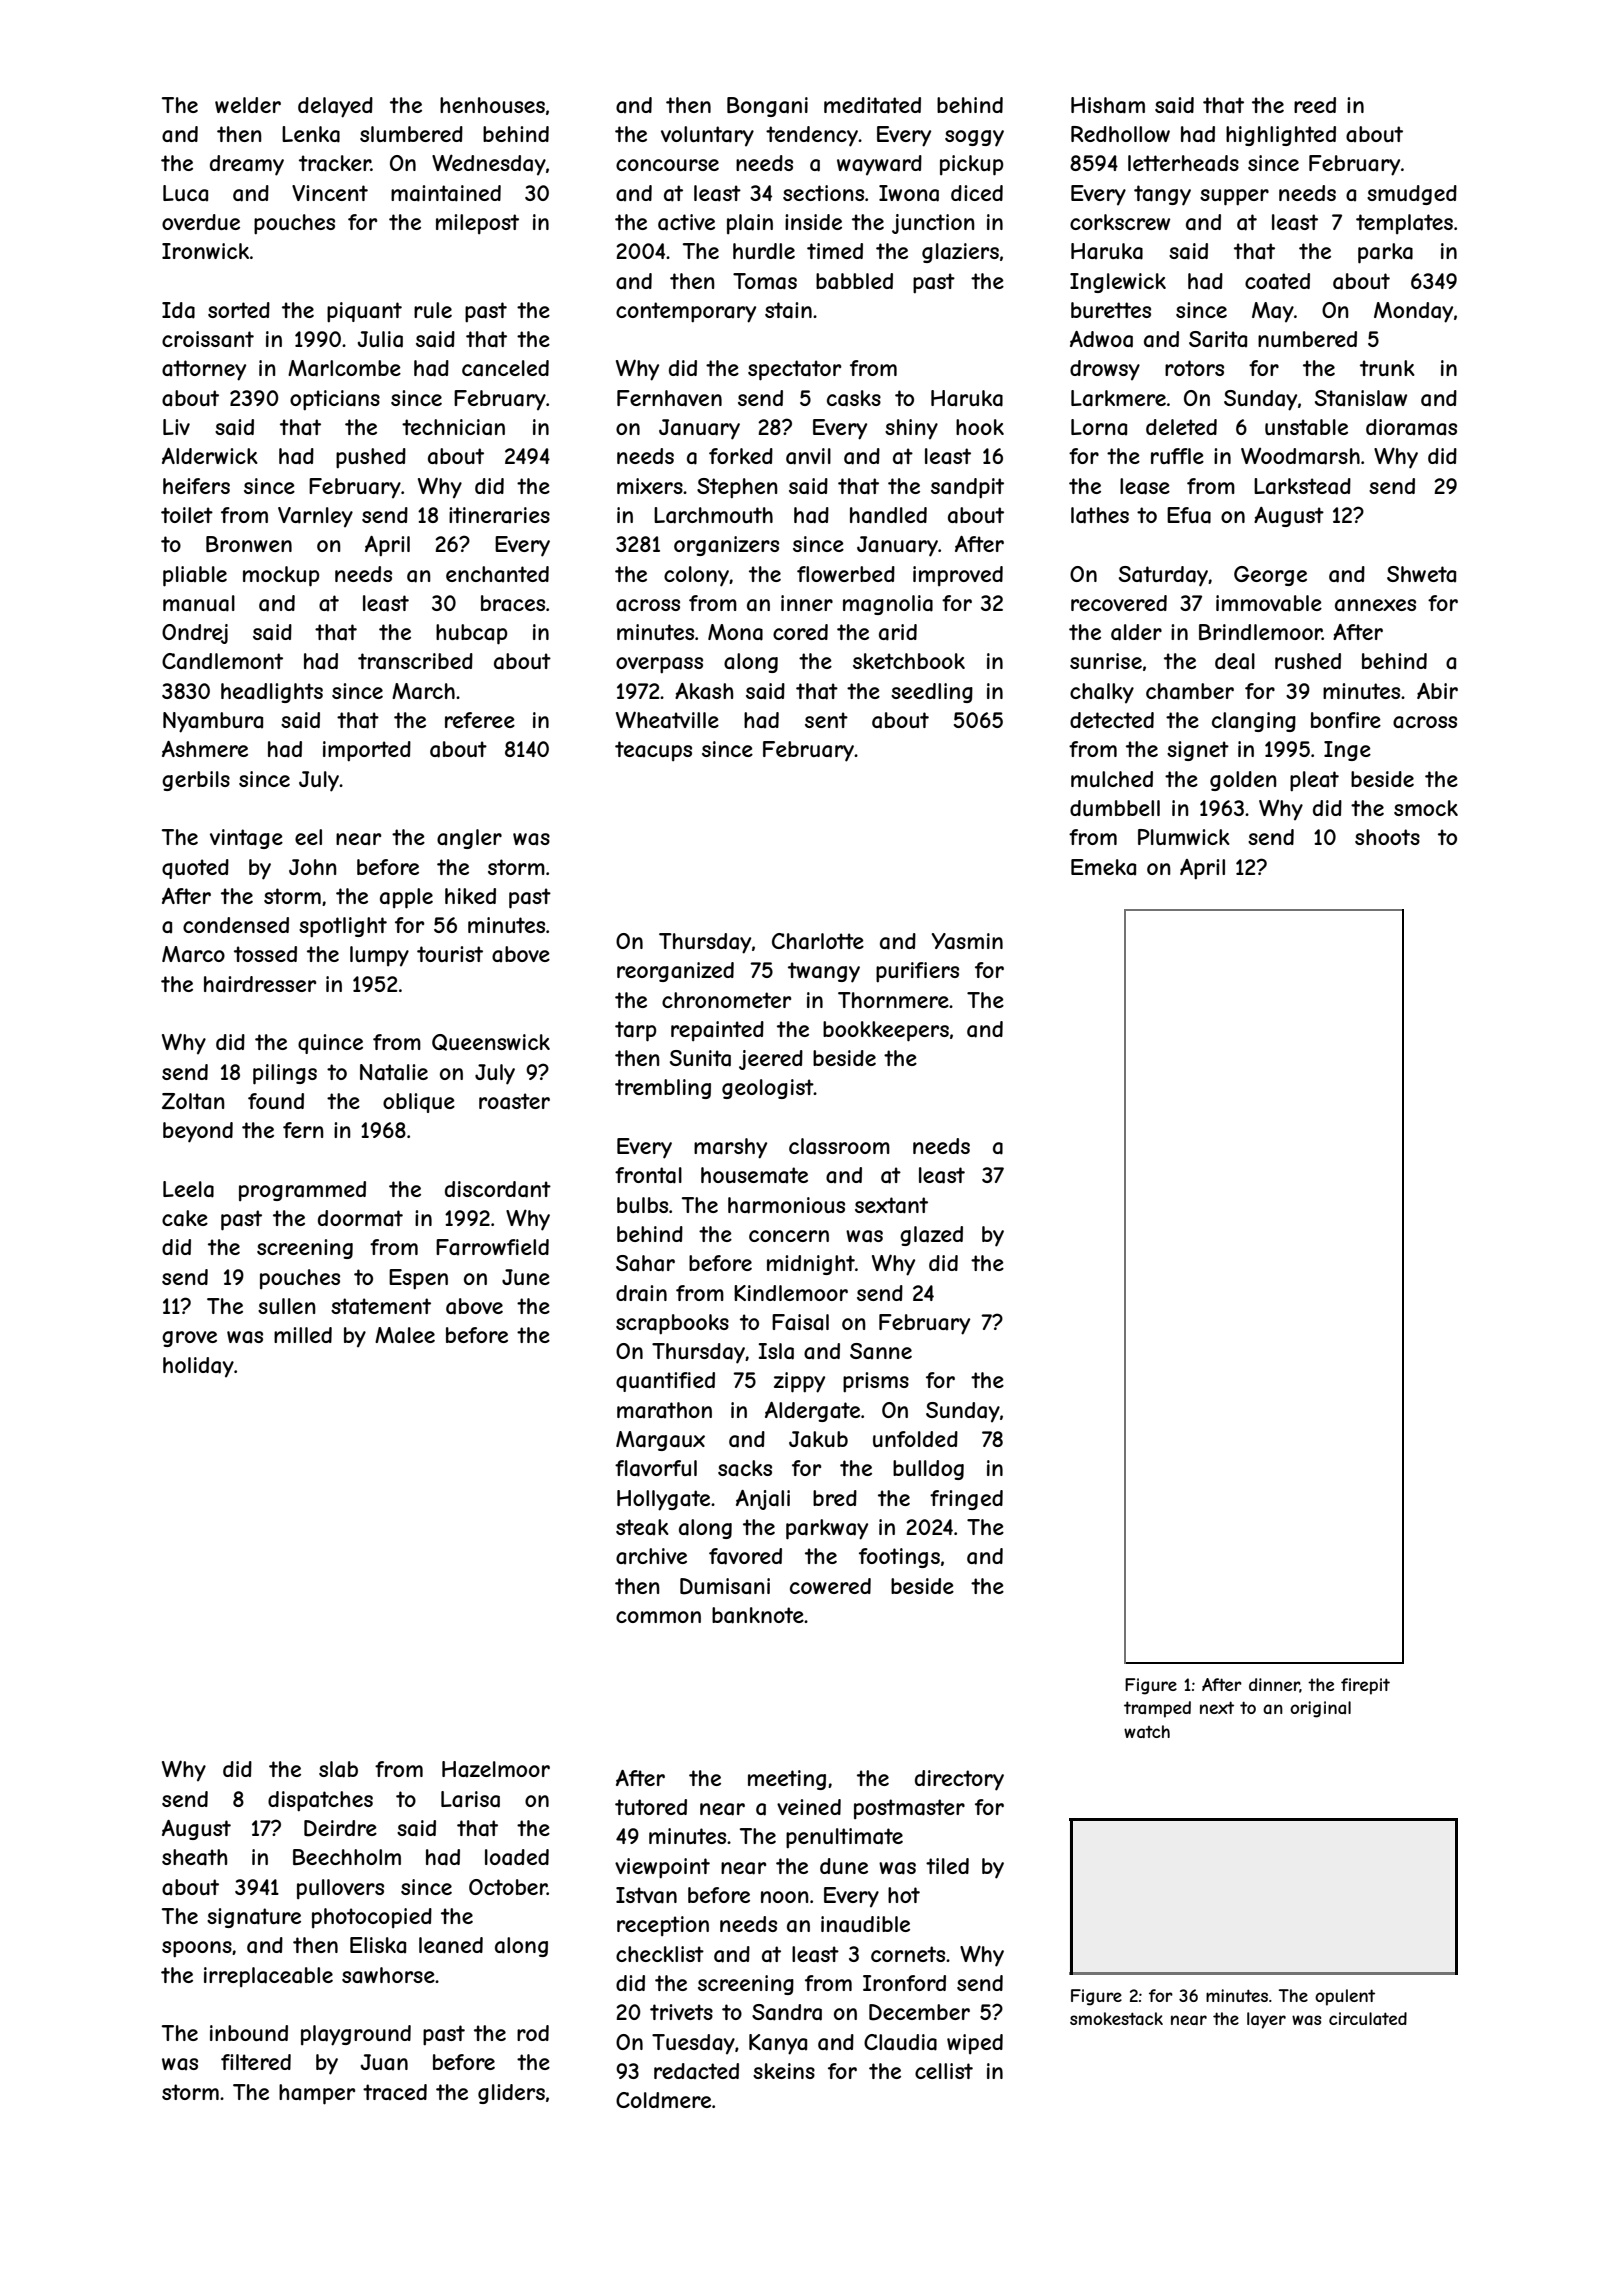 This image has width=1620, height=2292. I want to click on canceled, so click(505, 368).
